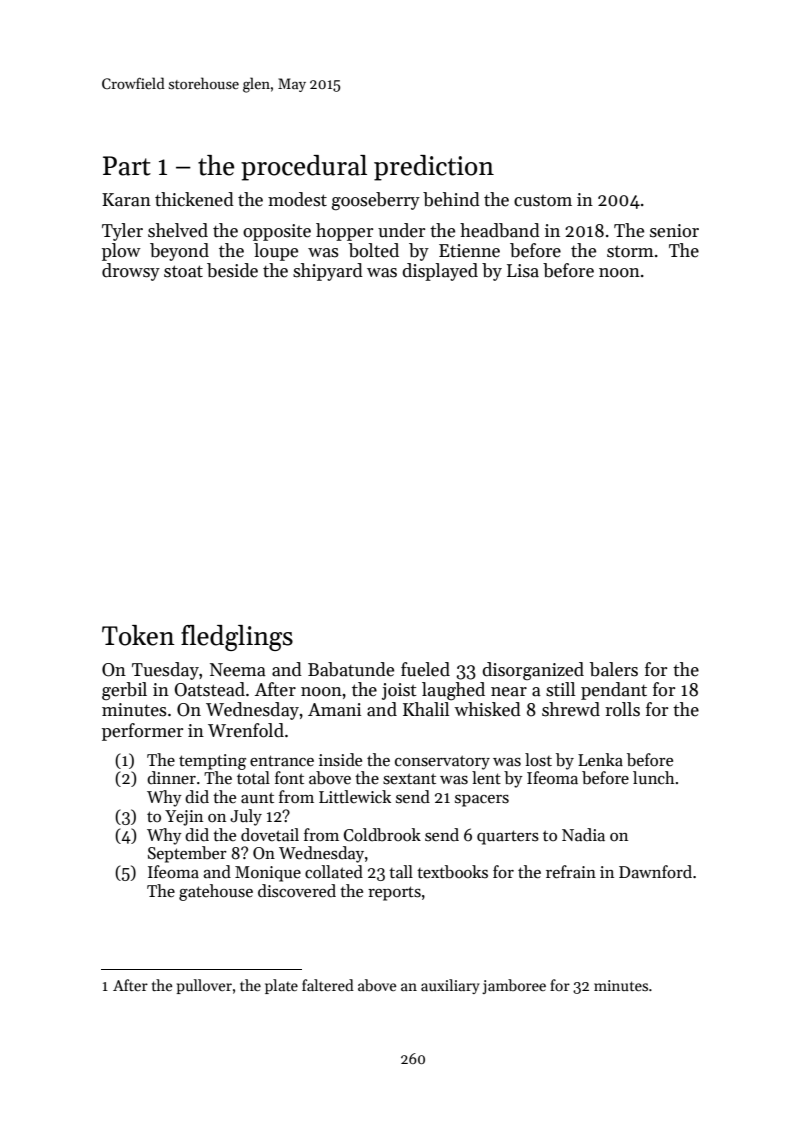 Image resolution: width=801 pixels, height=1137 pixels. I want to click on senior, so click(674, 231).
